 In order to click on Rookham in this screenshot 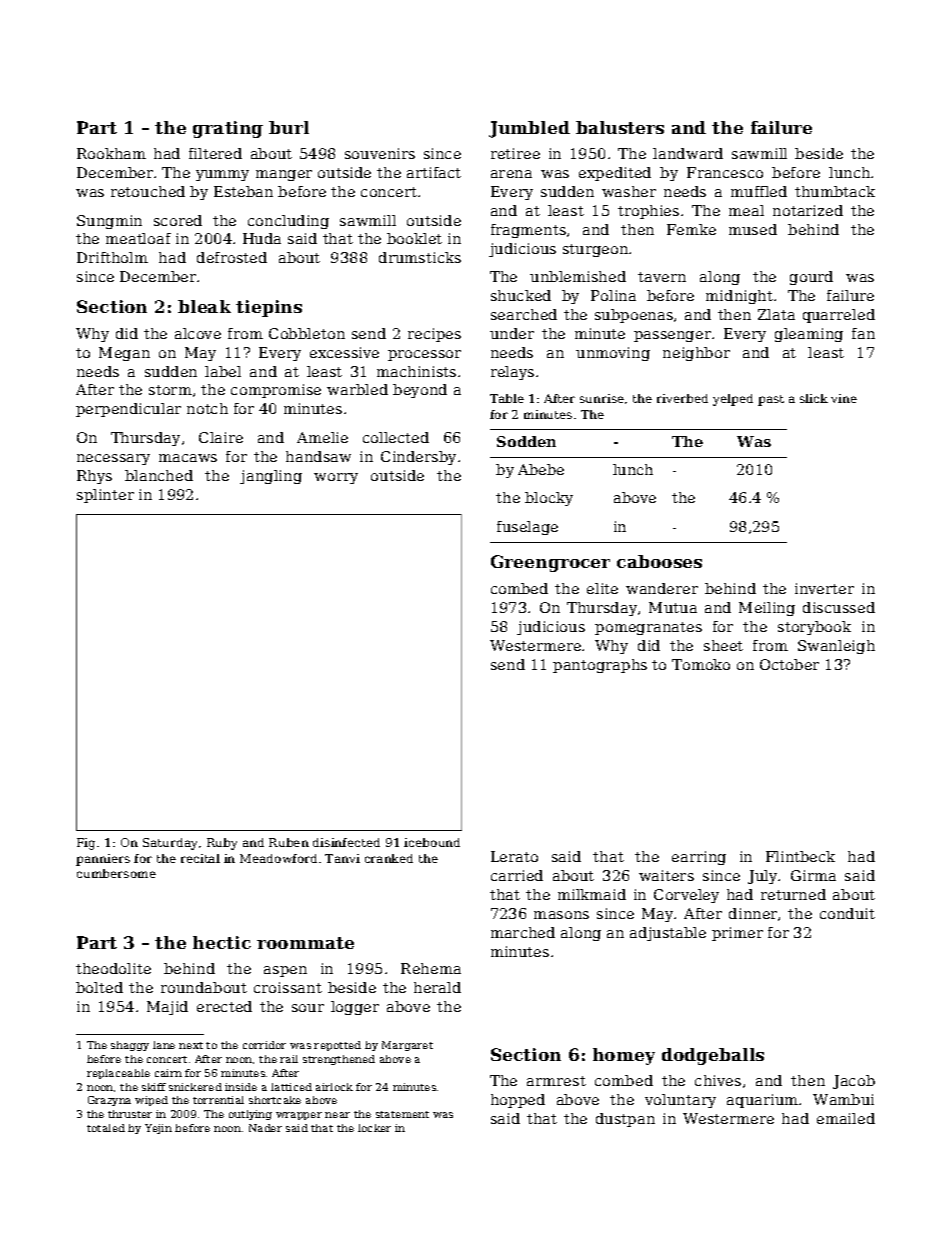, I will do `click(111, 153)`.
